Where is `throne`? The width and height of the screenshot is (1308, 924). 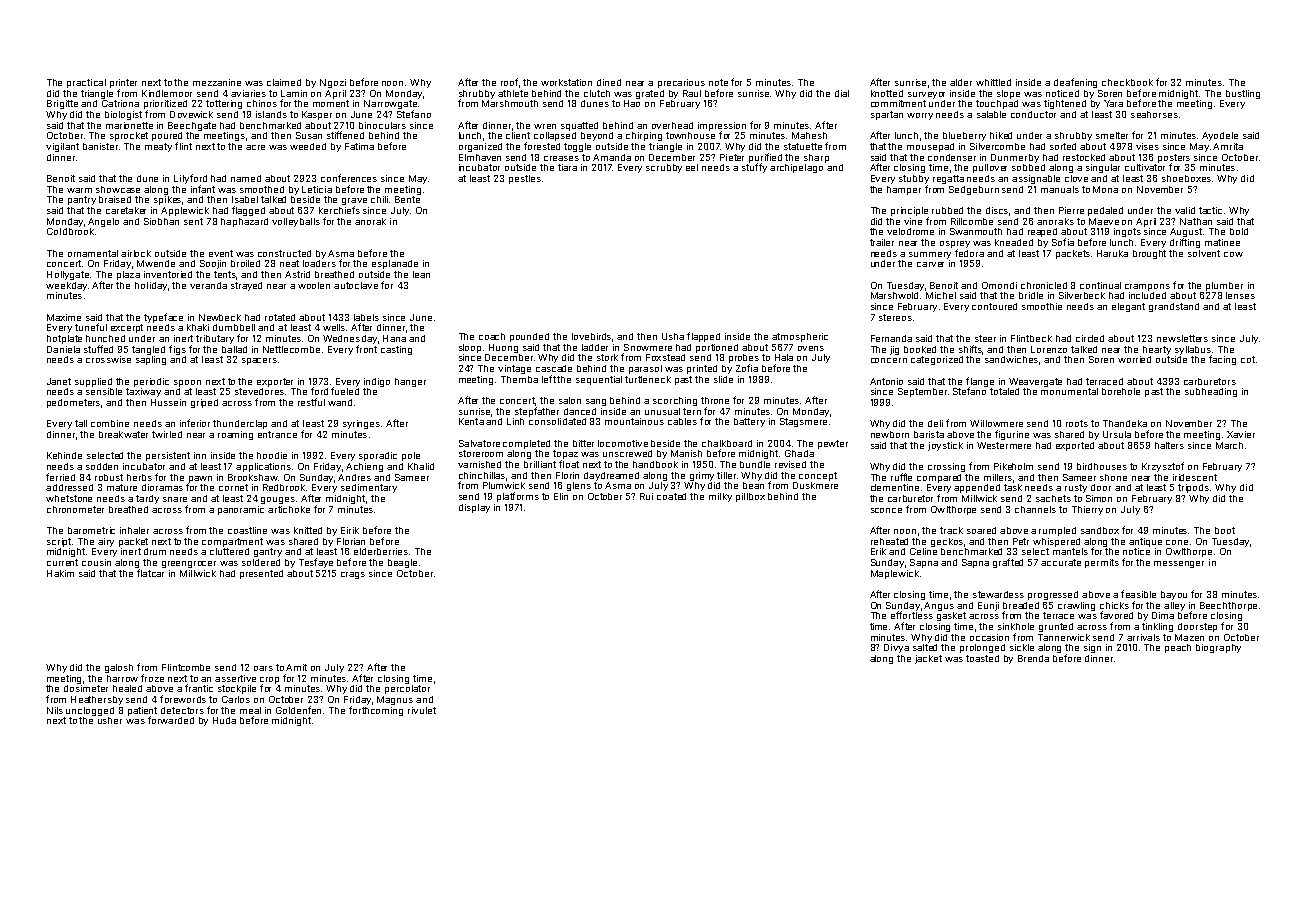
throne is located at coordinates (715, 400).
